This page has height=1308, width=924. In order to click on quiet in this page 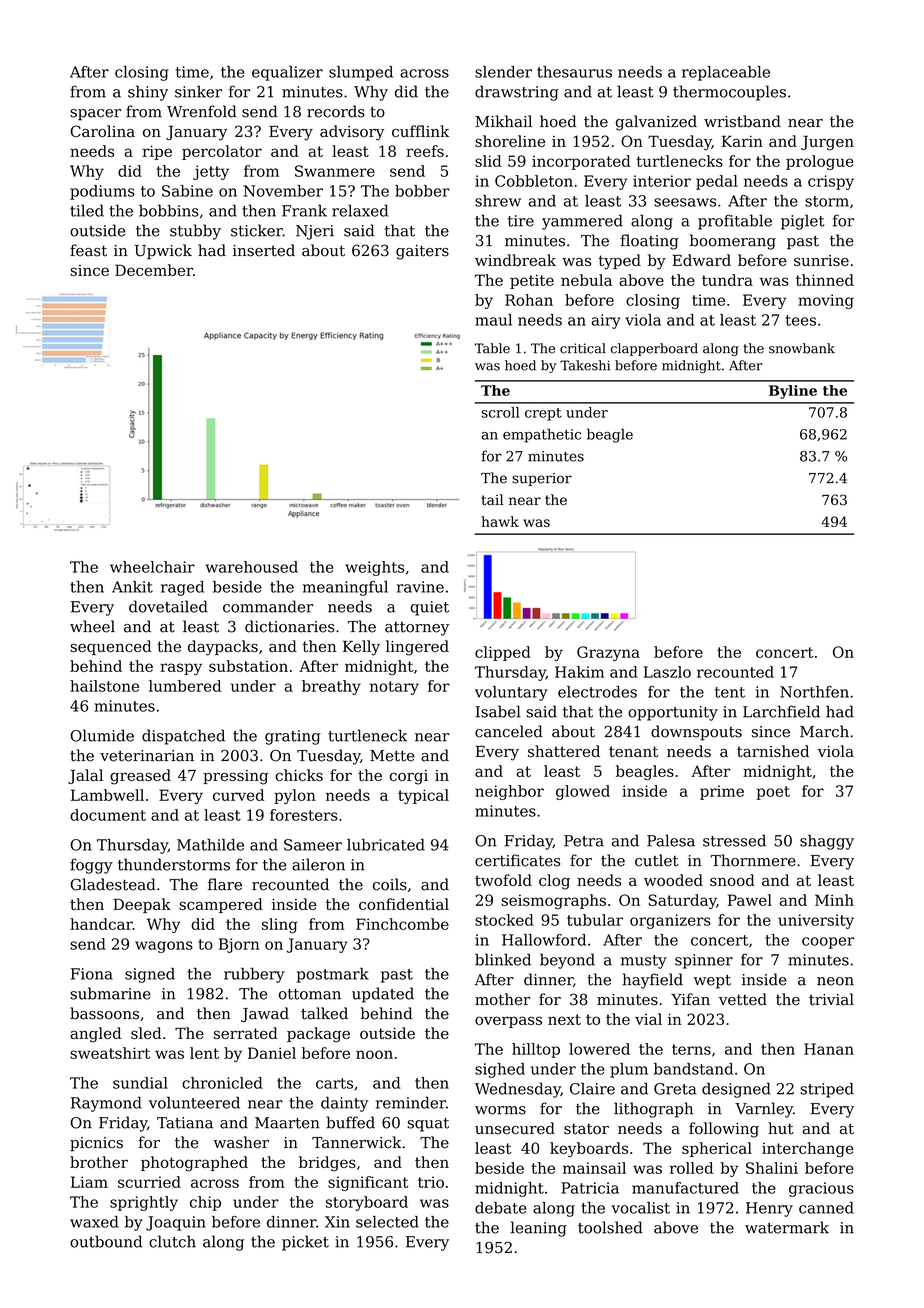, I will do `click(429, 608)`.
